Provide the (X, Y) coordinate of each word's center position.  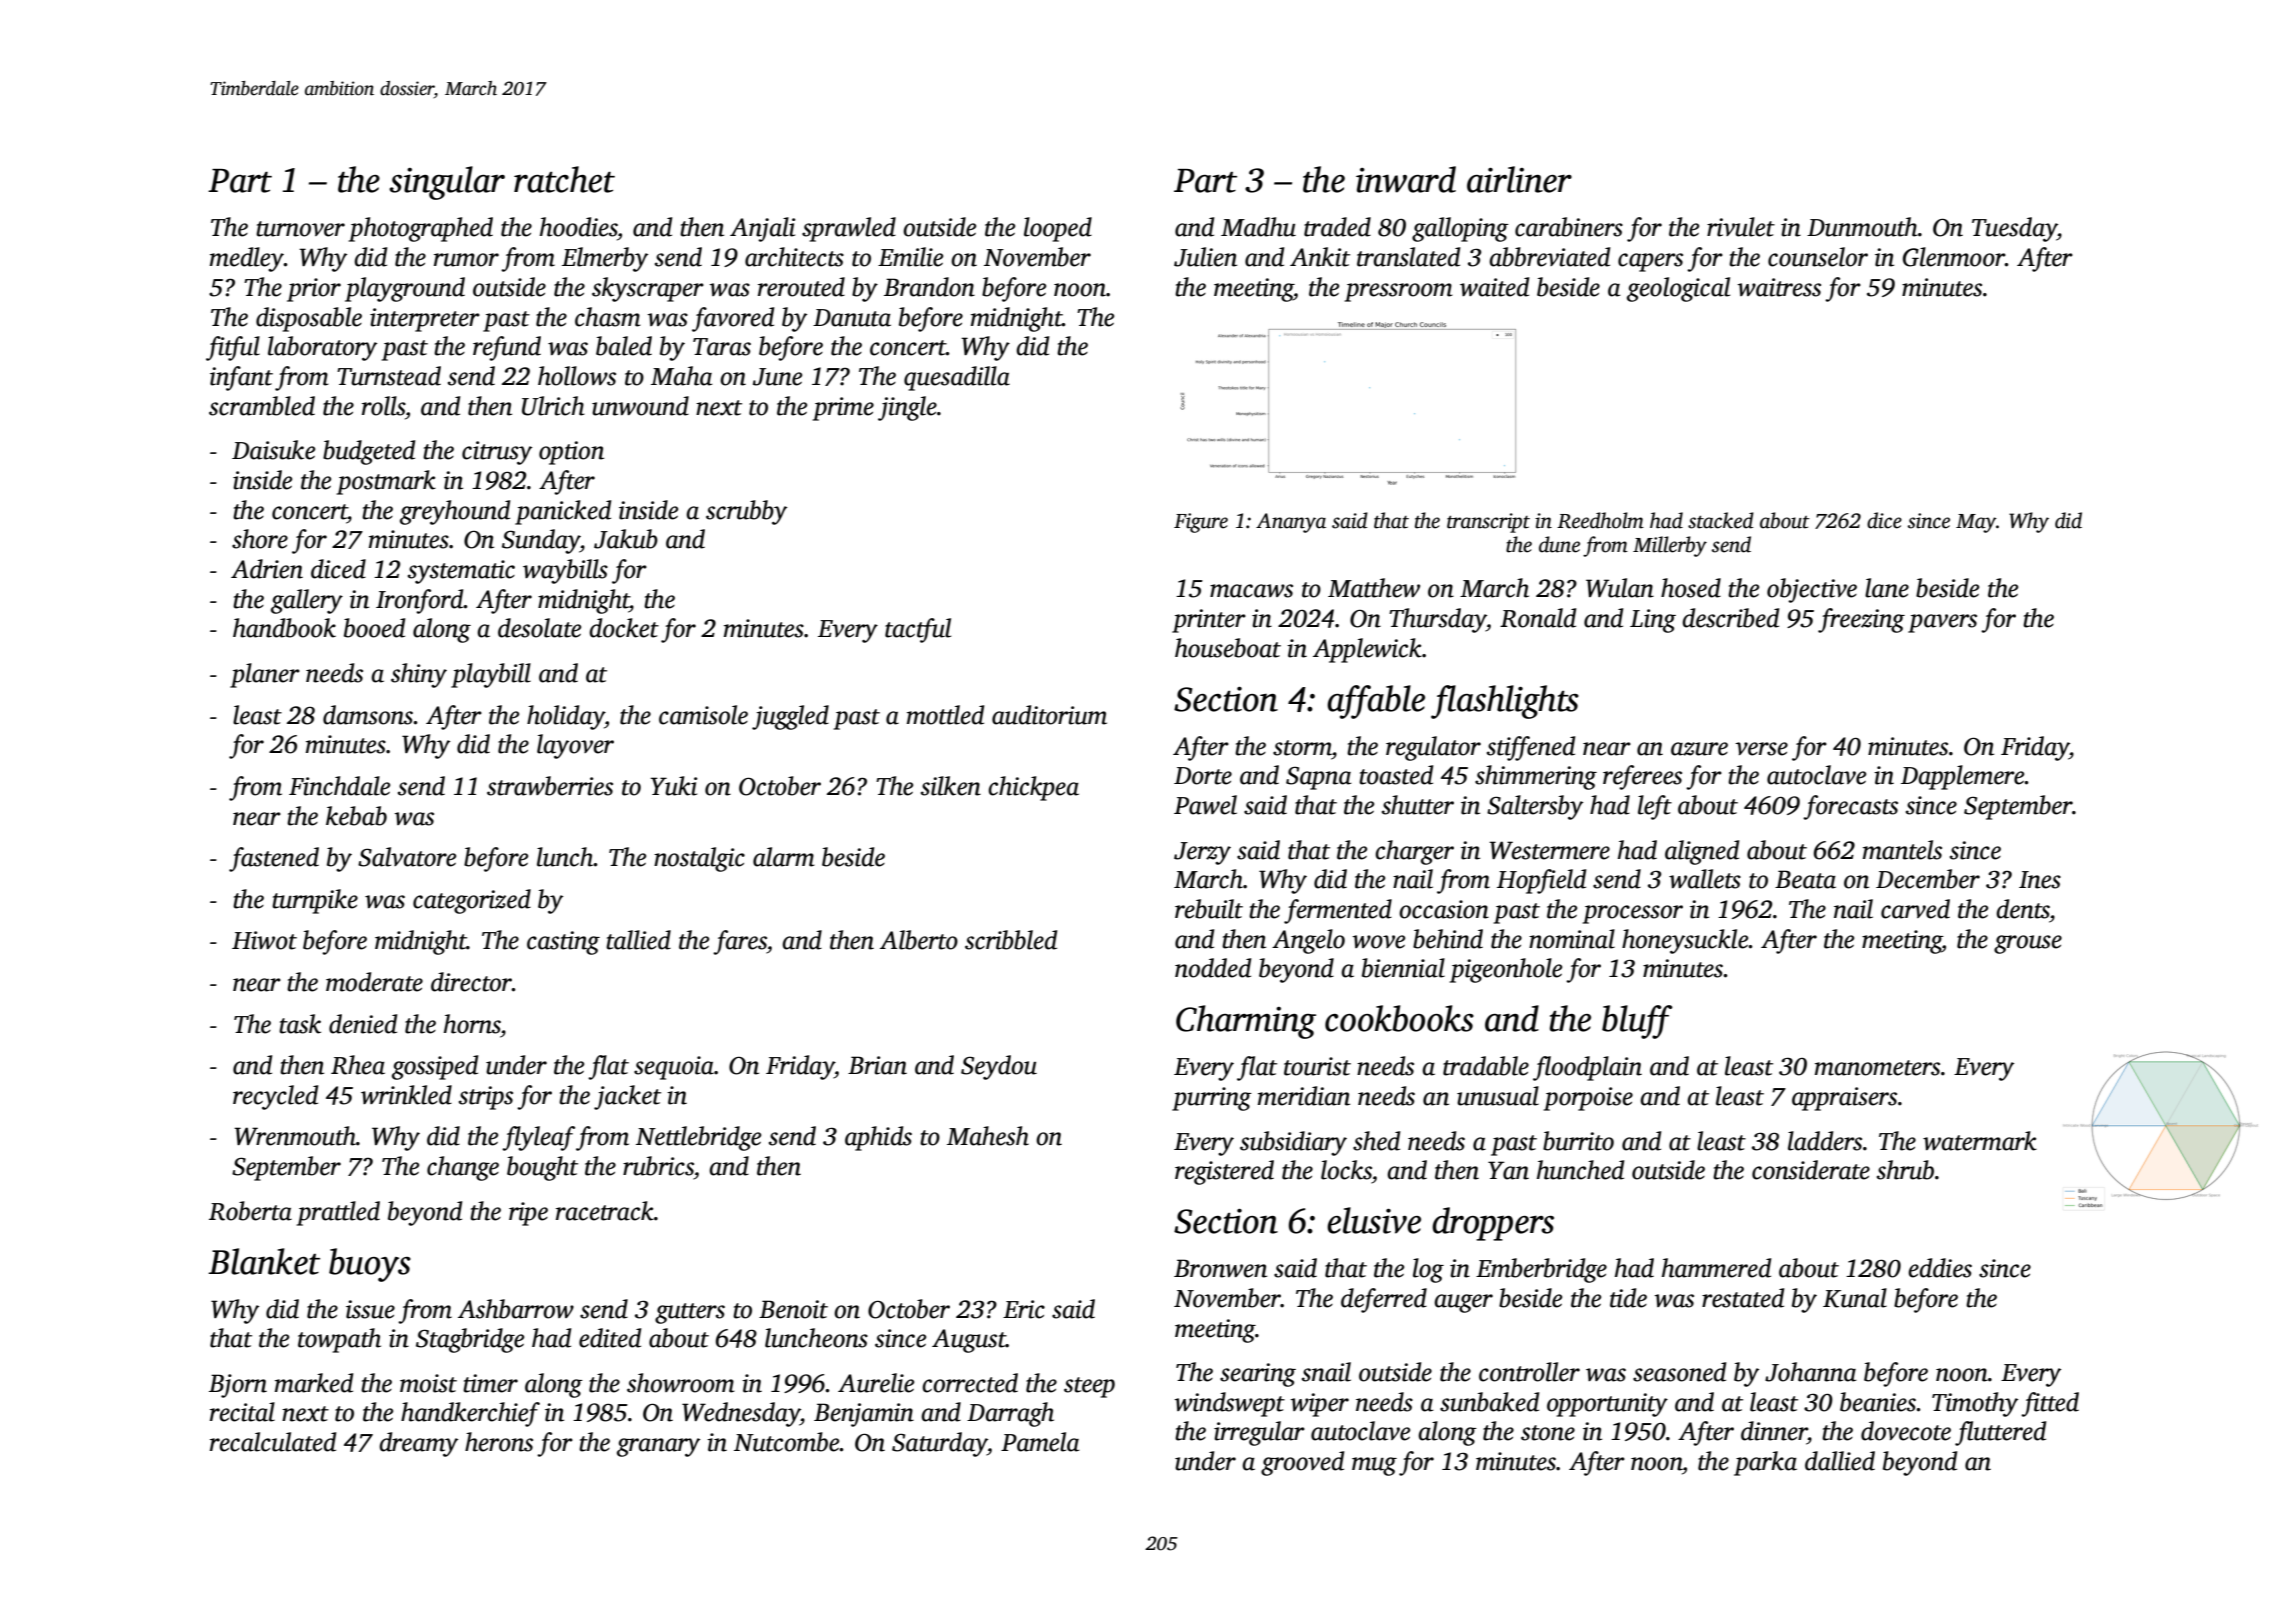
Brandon (929, 287)
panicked (563, 512)
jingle (907, 408)
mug (1374, 1466)
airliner (1519, 179)
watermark (1980, 1141)
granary (658, 1447)
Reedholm (1600, 520)
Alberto (919, 940)
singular (447, 183)
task (300, 1024)
